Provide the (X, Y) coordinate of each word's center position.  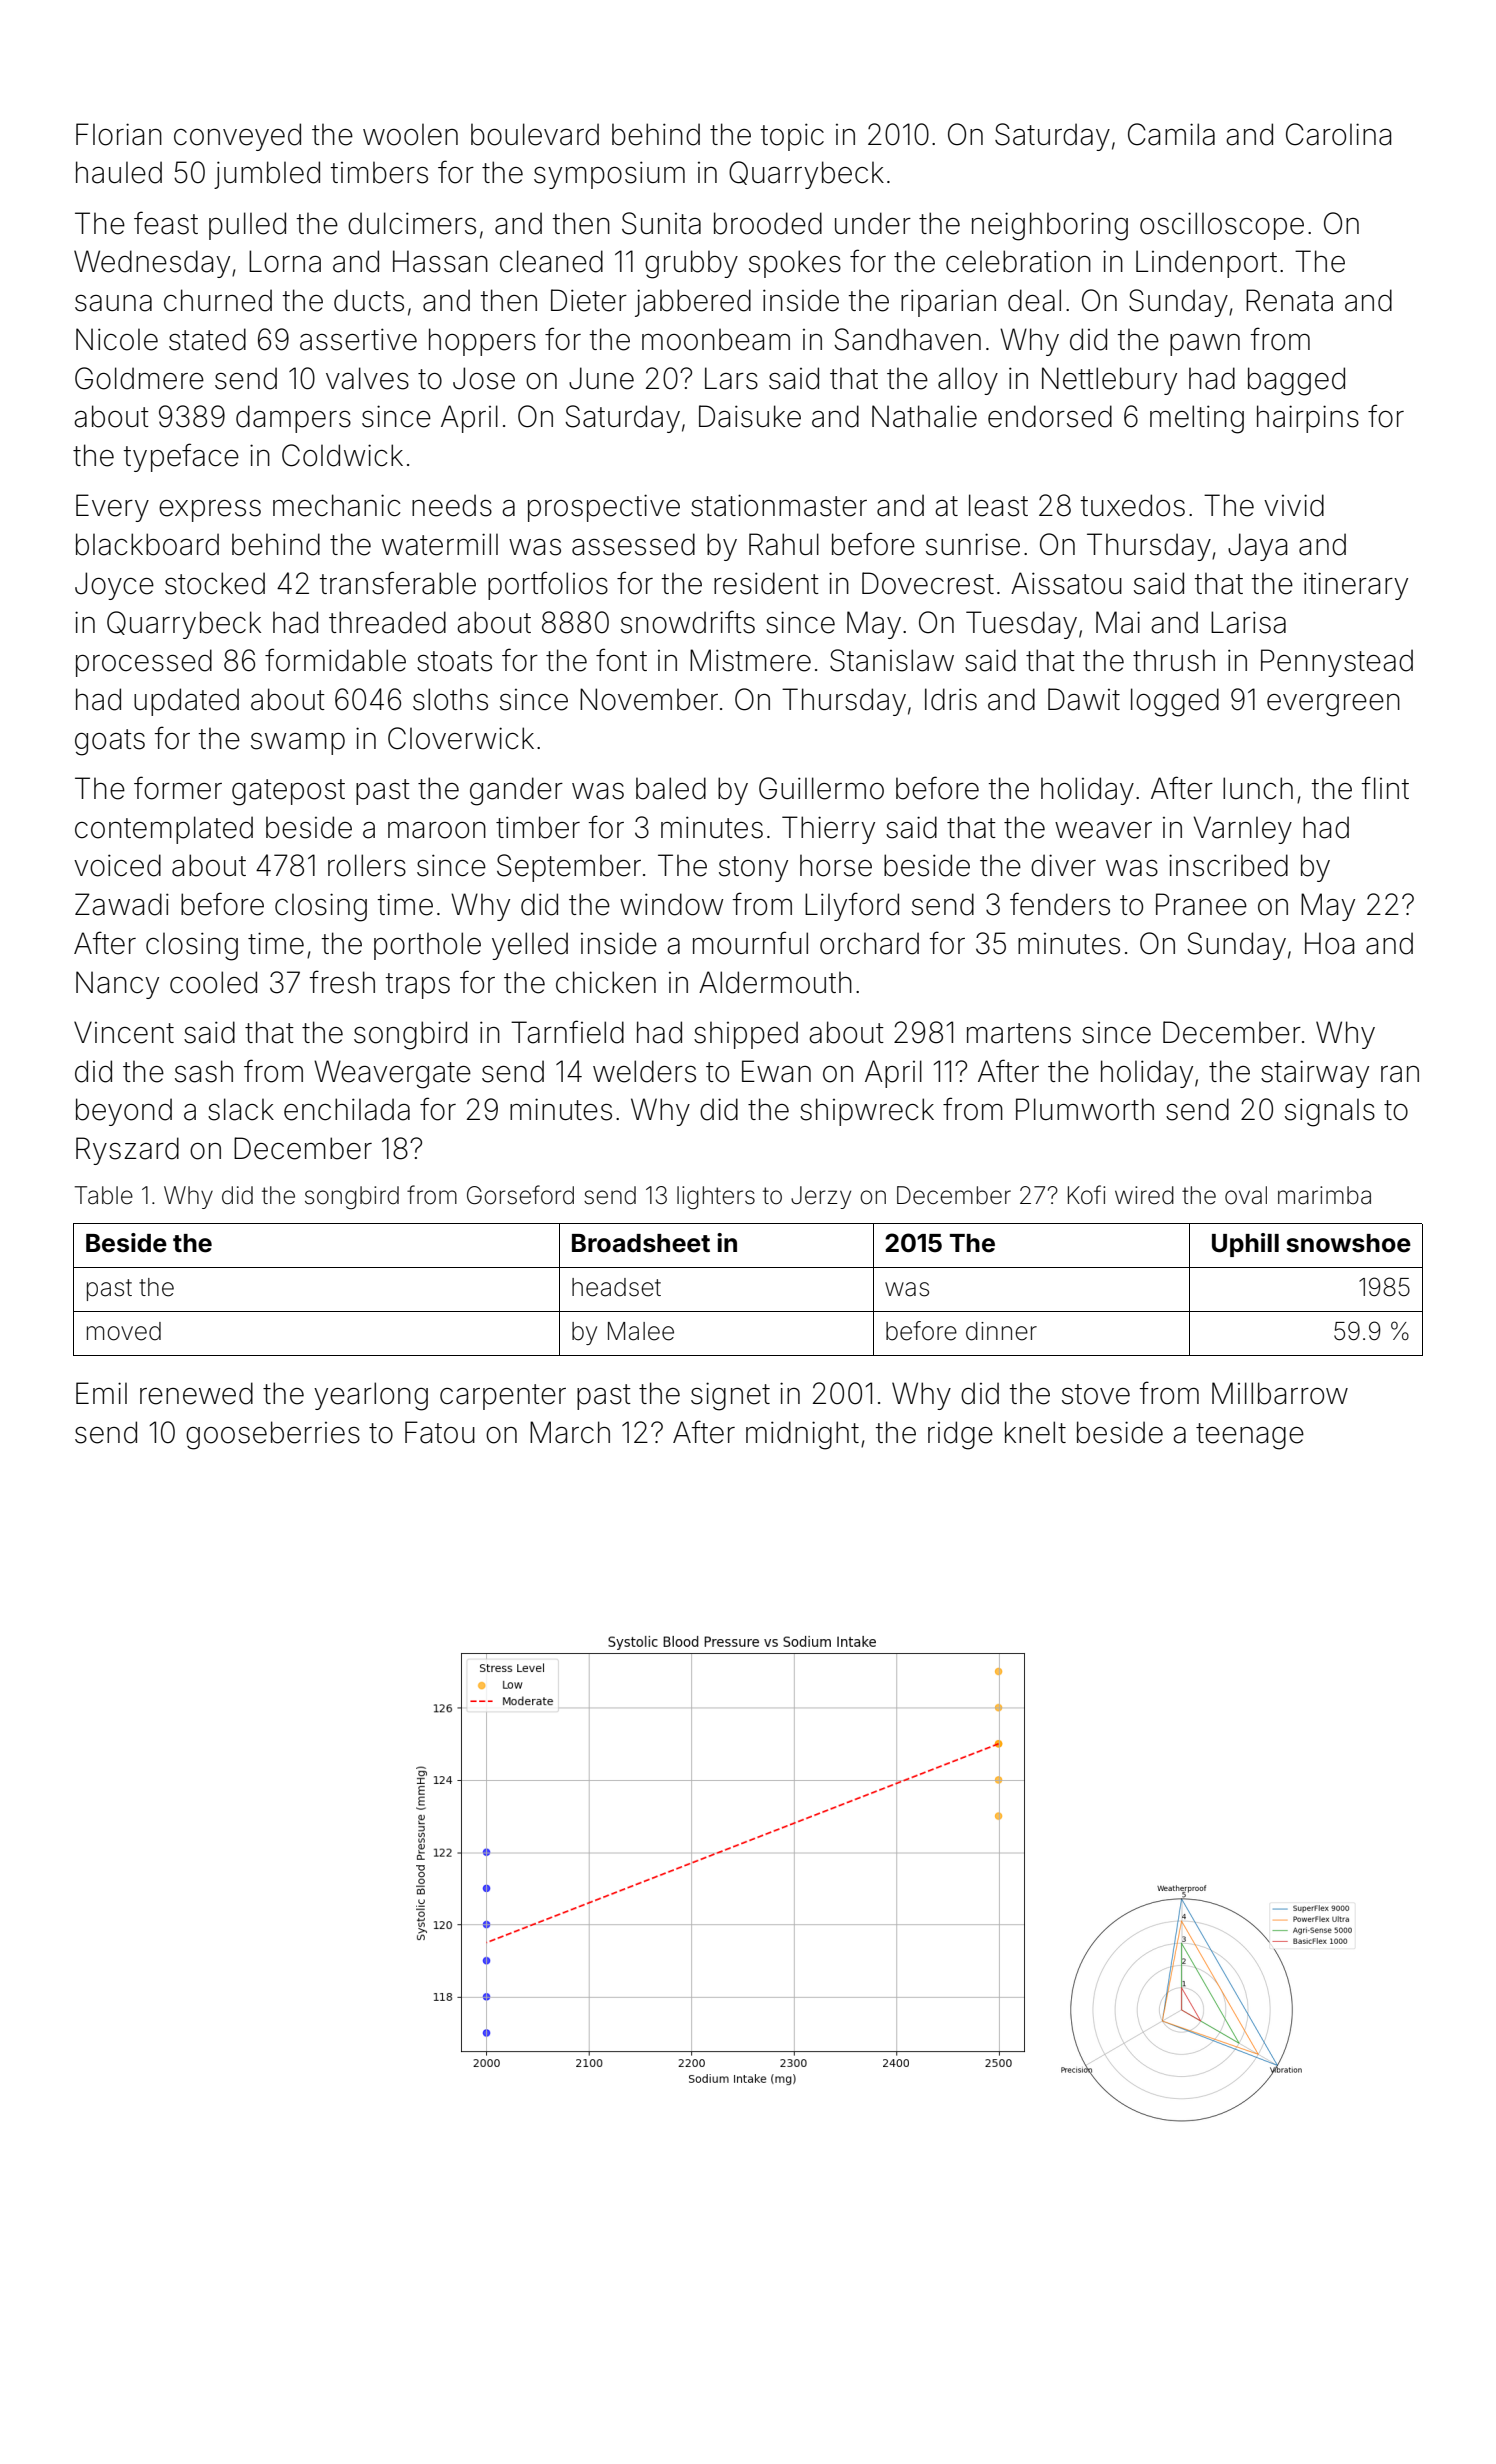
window (671, 904)
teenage (1250, 1436)
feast (166, 223)
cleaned (551, 261)
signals (1330, 1112)
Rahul (784, 544)
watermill (440, 544)
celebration (1018, 261)
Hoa (1329, 943)
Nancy (117, 985)
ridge (960, 1435)
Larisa (1248, 622)
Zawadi (122, 904)
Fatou (440, 1432)
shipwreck (867, 1112)
